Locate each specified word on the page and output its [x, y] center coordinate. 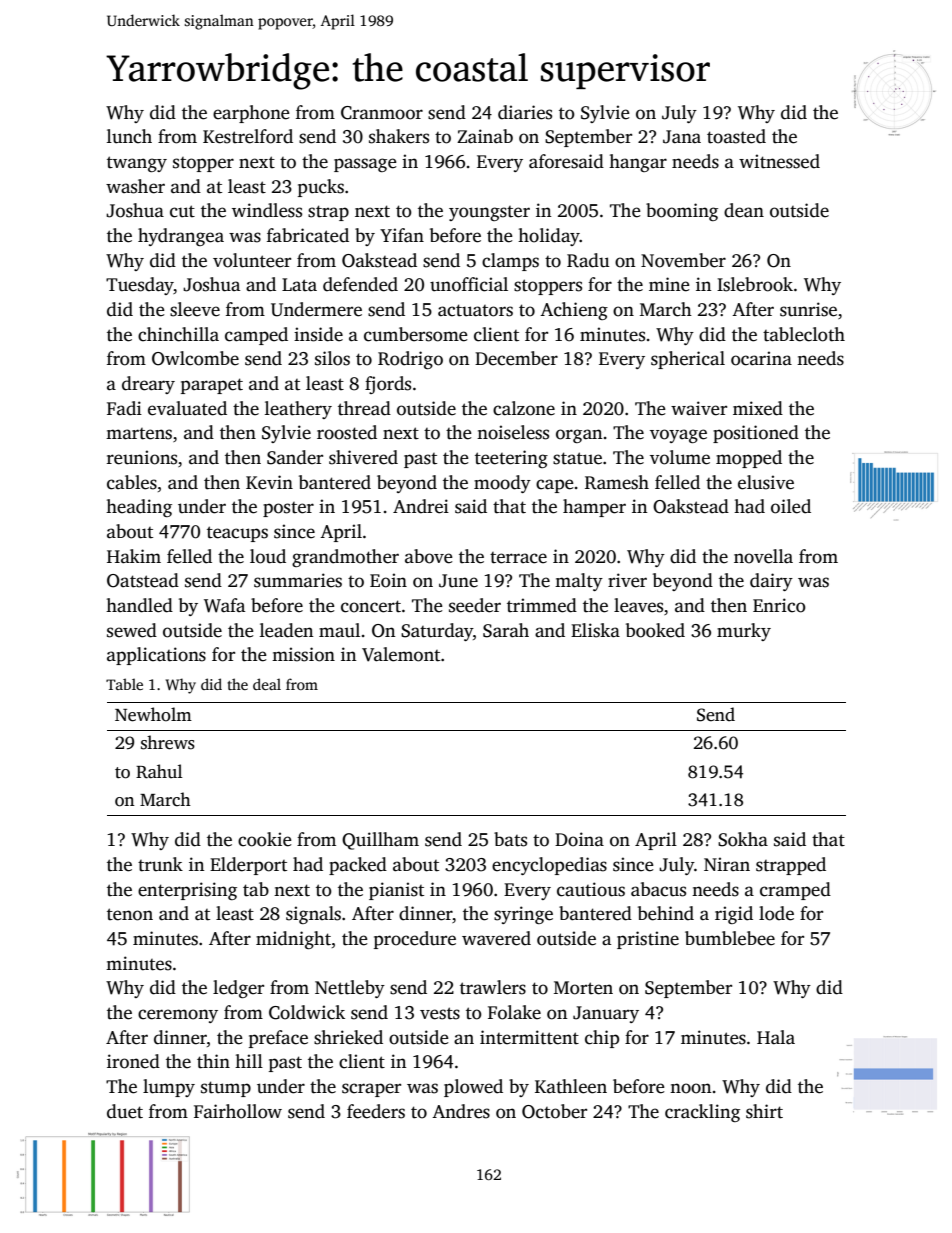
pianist [396, 891]
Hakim [134, 556]
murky [744, 632]
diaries [525, 112]
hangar [638, 163]
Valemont [401, 654]
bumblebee [730, 938]
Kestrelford [248, 136]
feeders [376, 1111]
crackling [702, 1113]
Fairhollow [238, 1111]
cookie [265, 839]
